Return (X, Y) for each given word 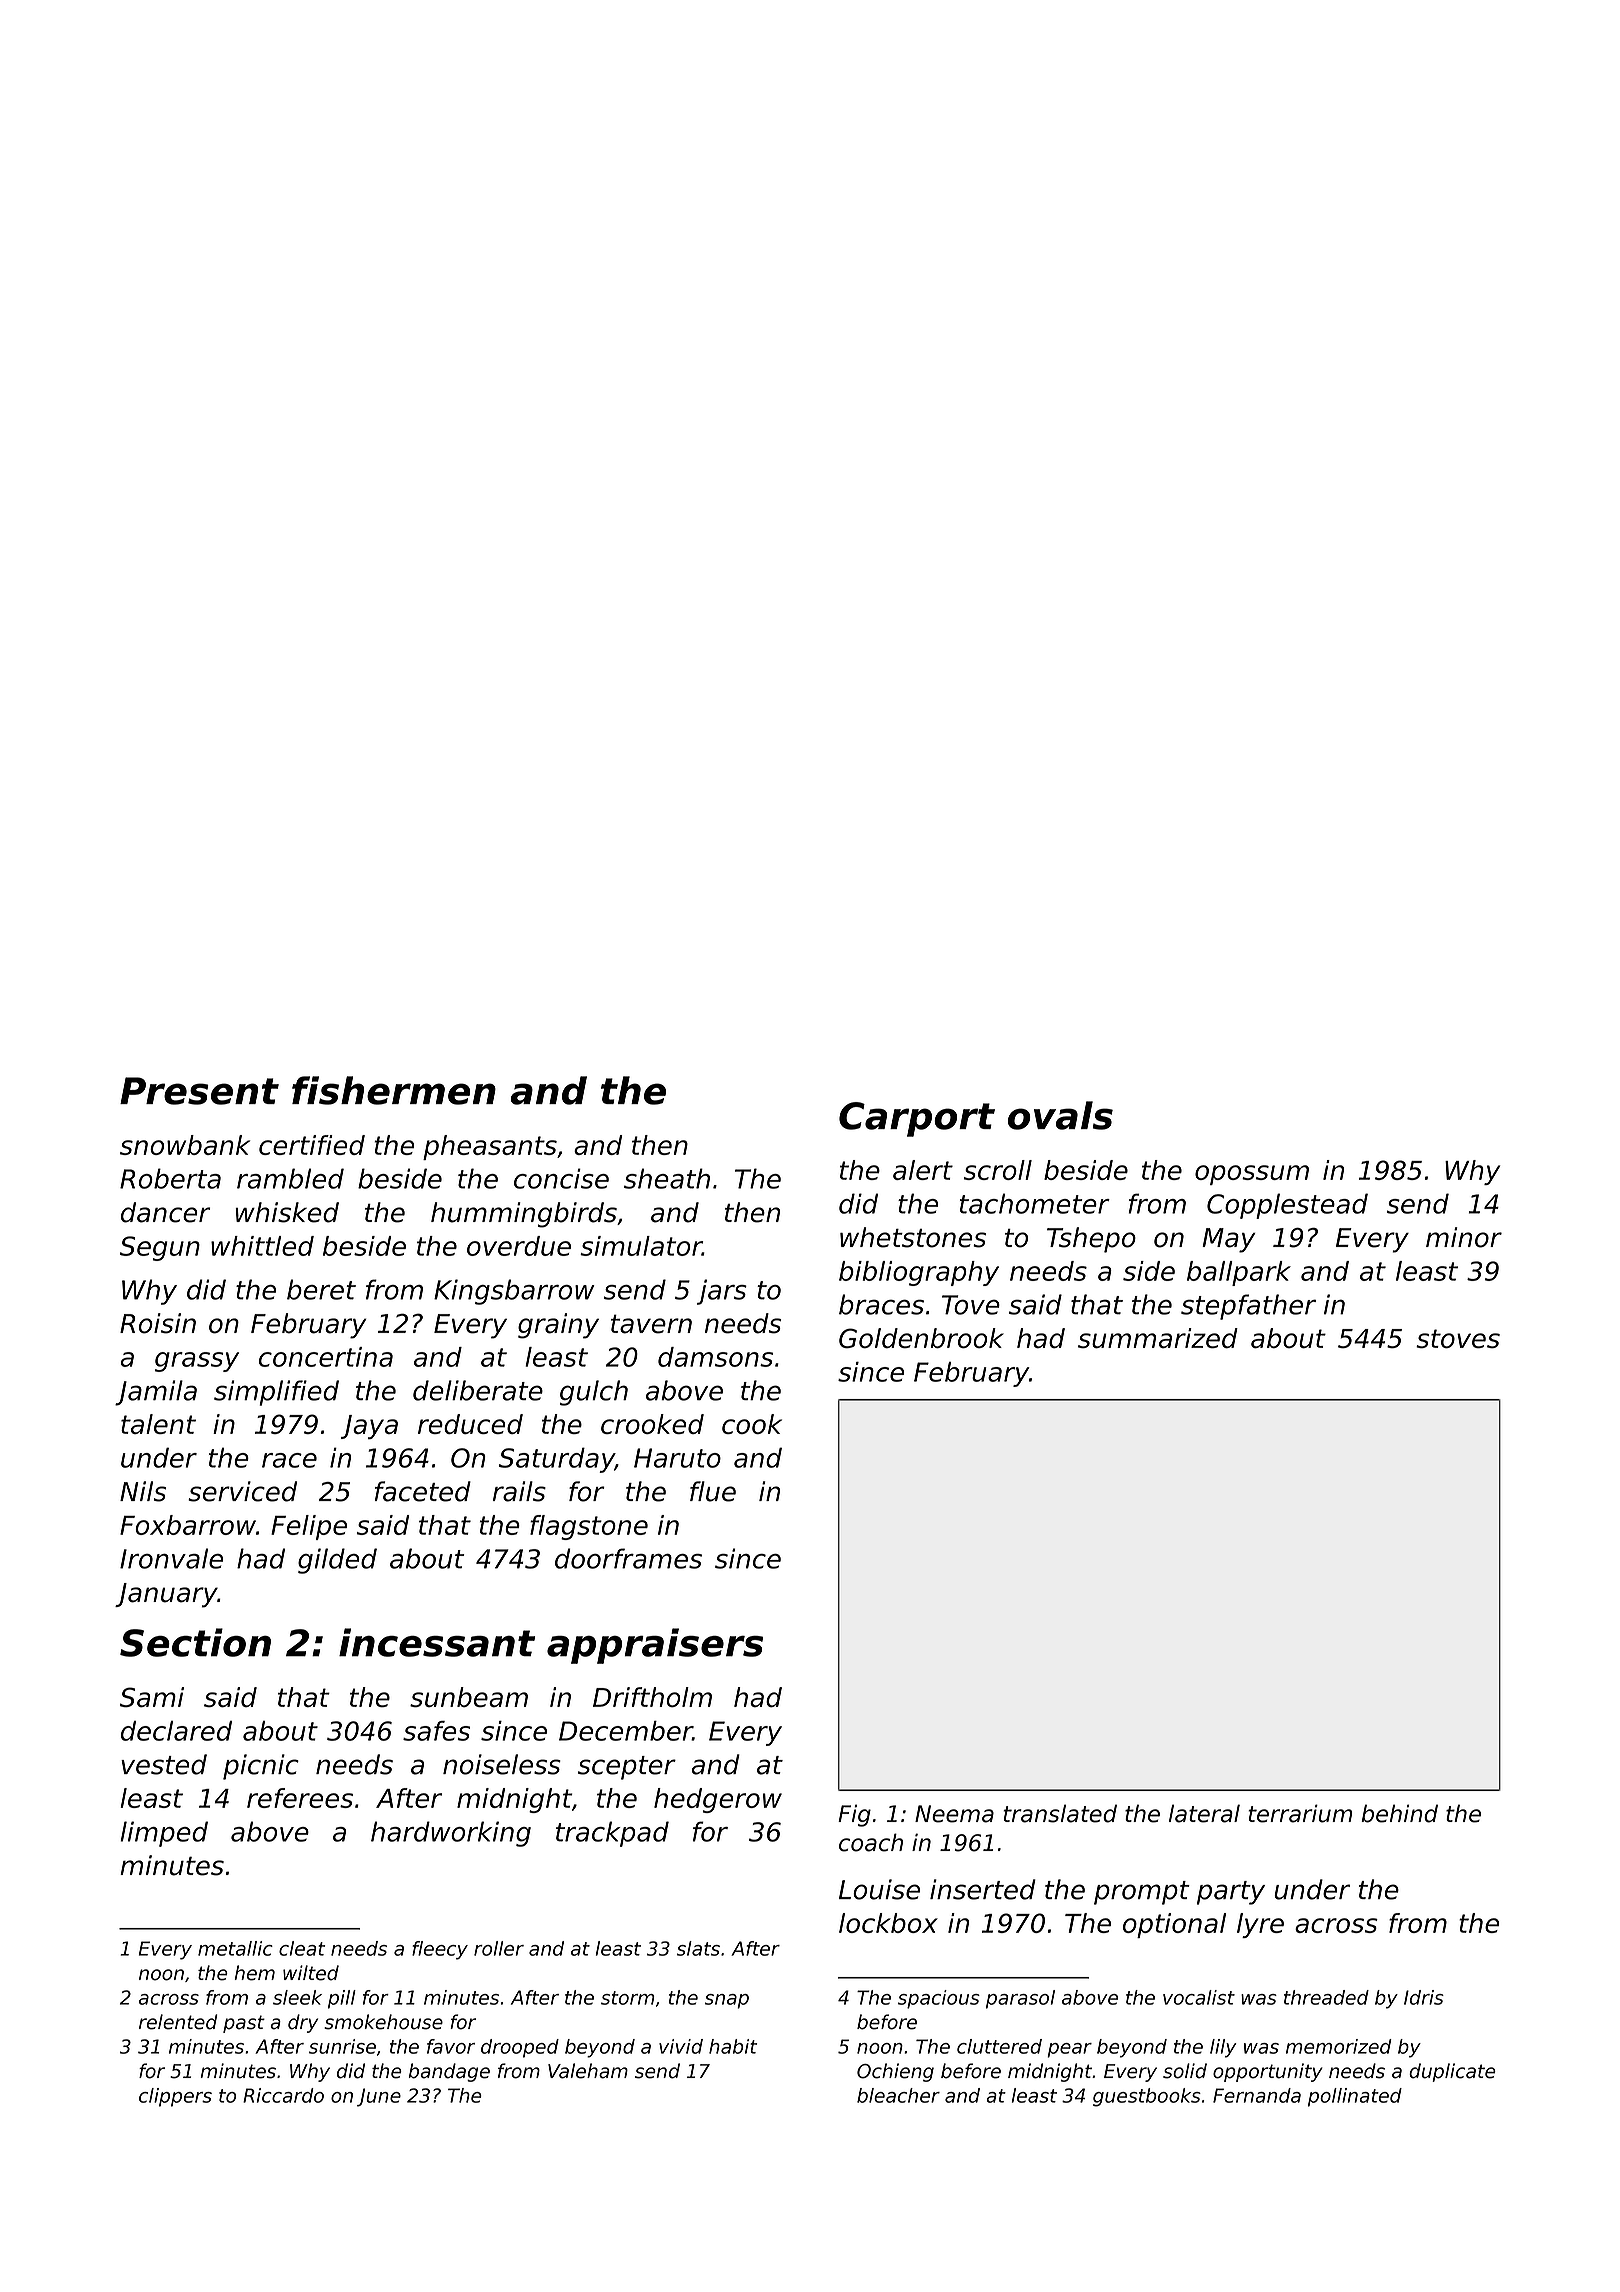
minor (1464, 1237)
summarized (1158, 1338)
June (379, 2097)
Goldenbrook (921, 1338)
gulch (594, 1393)
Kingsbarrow (514, 1292)
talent (158, 1424)
